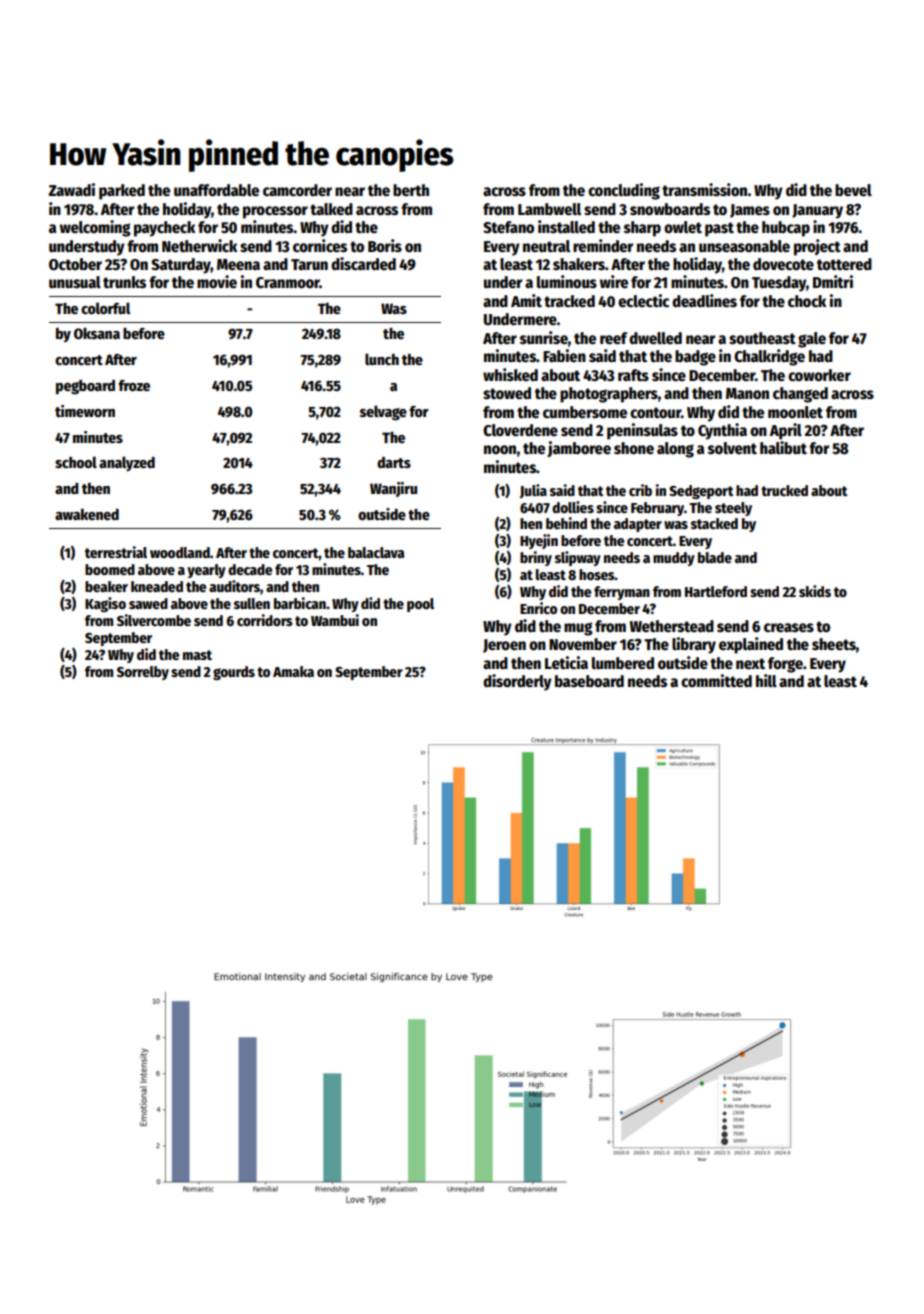 This image has width=924, height=1314. What do you see at coordinates (143, 673) in the image?
I see `Sorrelby` at bounding box center [143, 673].
